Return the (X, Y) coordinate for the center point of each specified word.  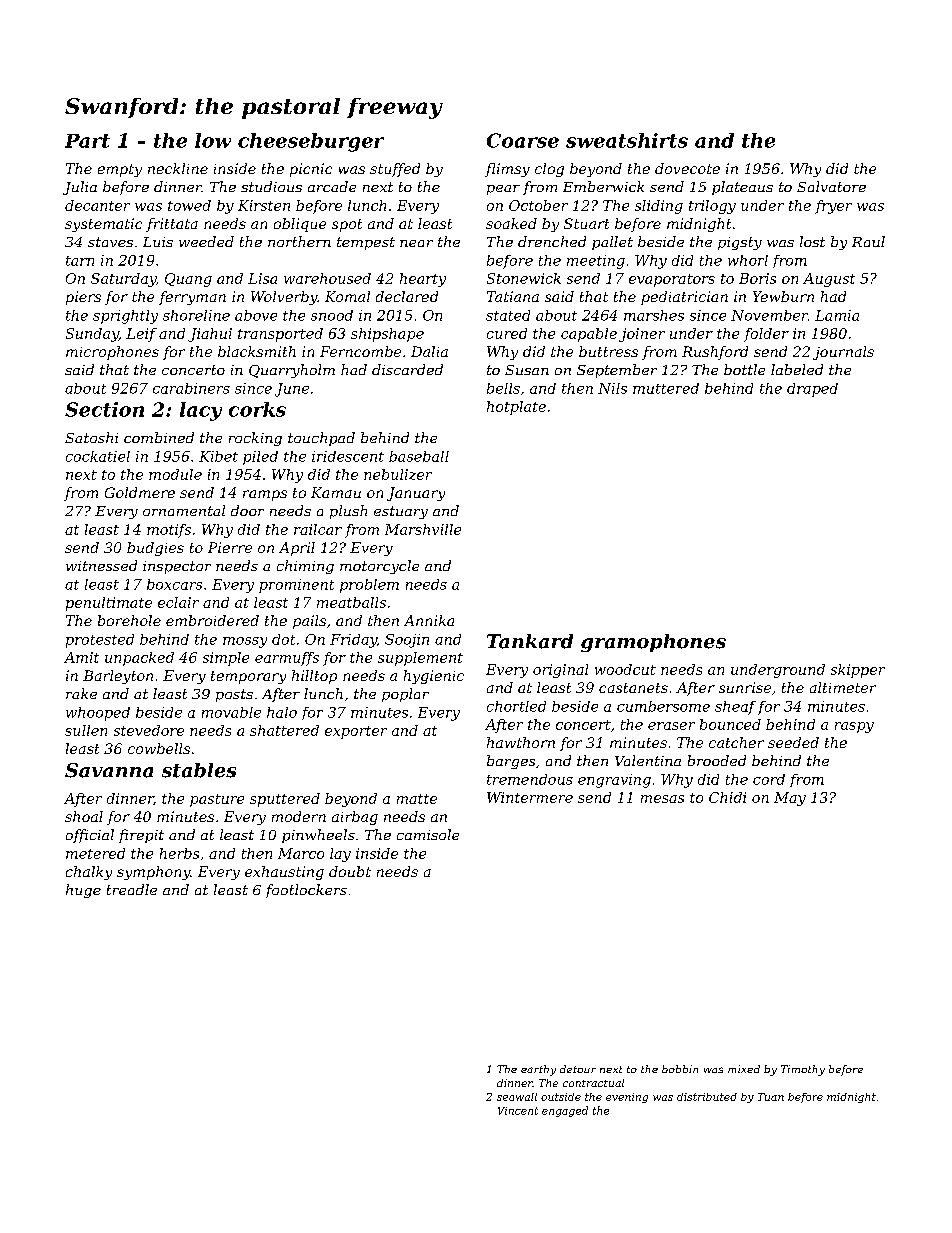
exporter (356, 732)
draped (812, 390)
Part (87, 141)
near (416, 243)
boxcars (174, 584)
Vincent (518, 1111)
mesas (662, 799)
